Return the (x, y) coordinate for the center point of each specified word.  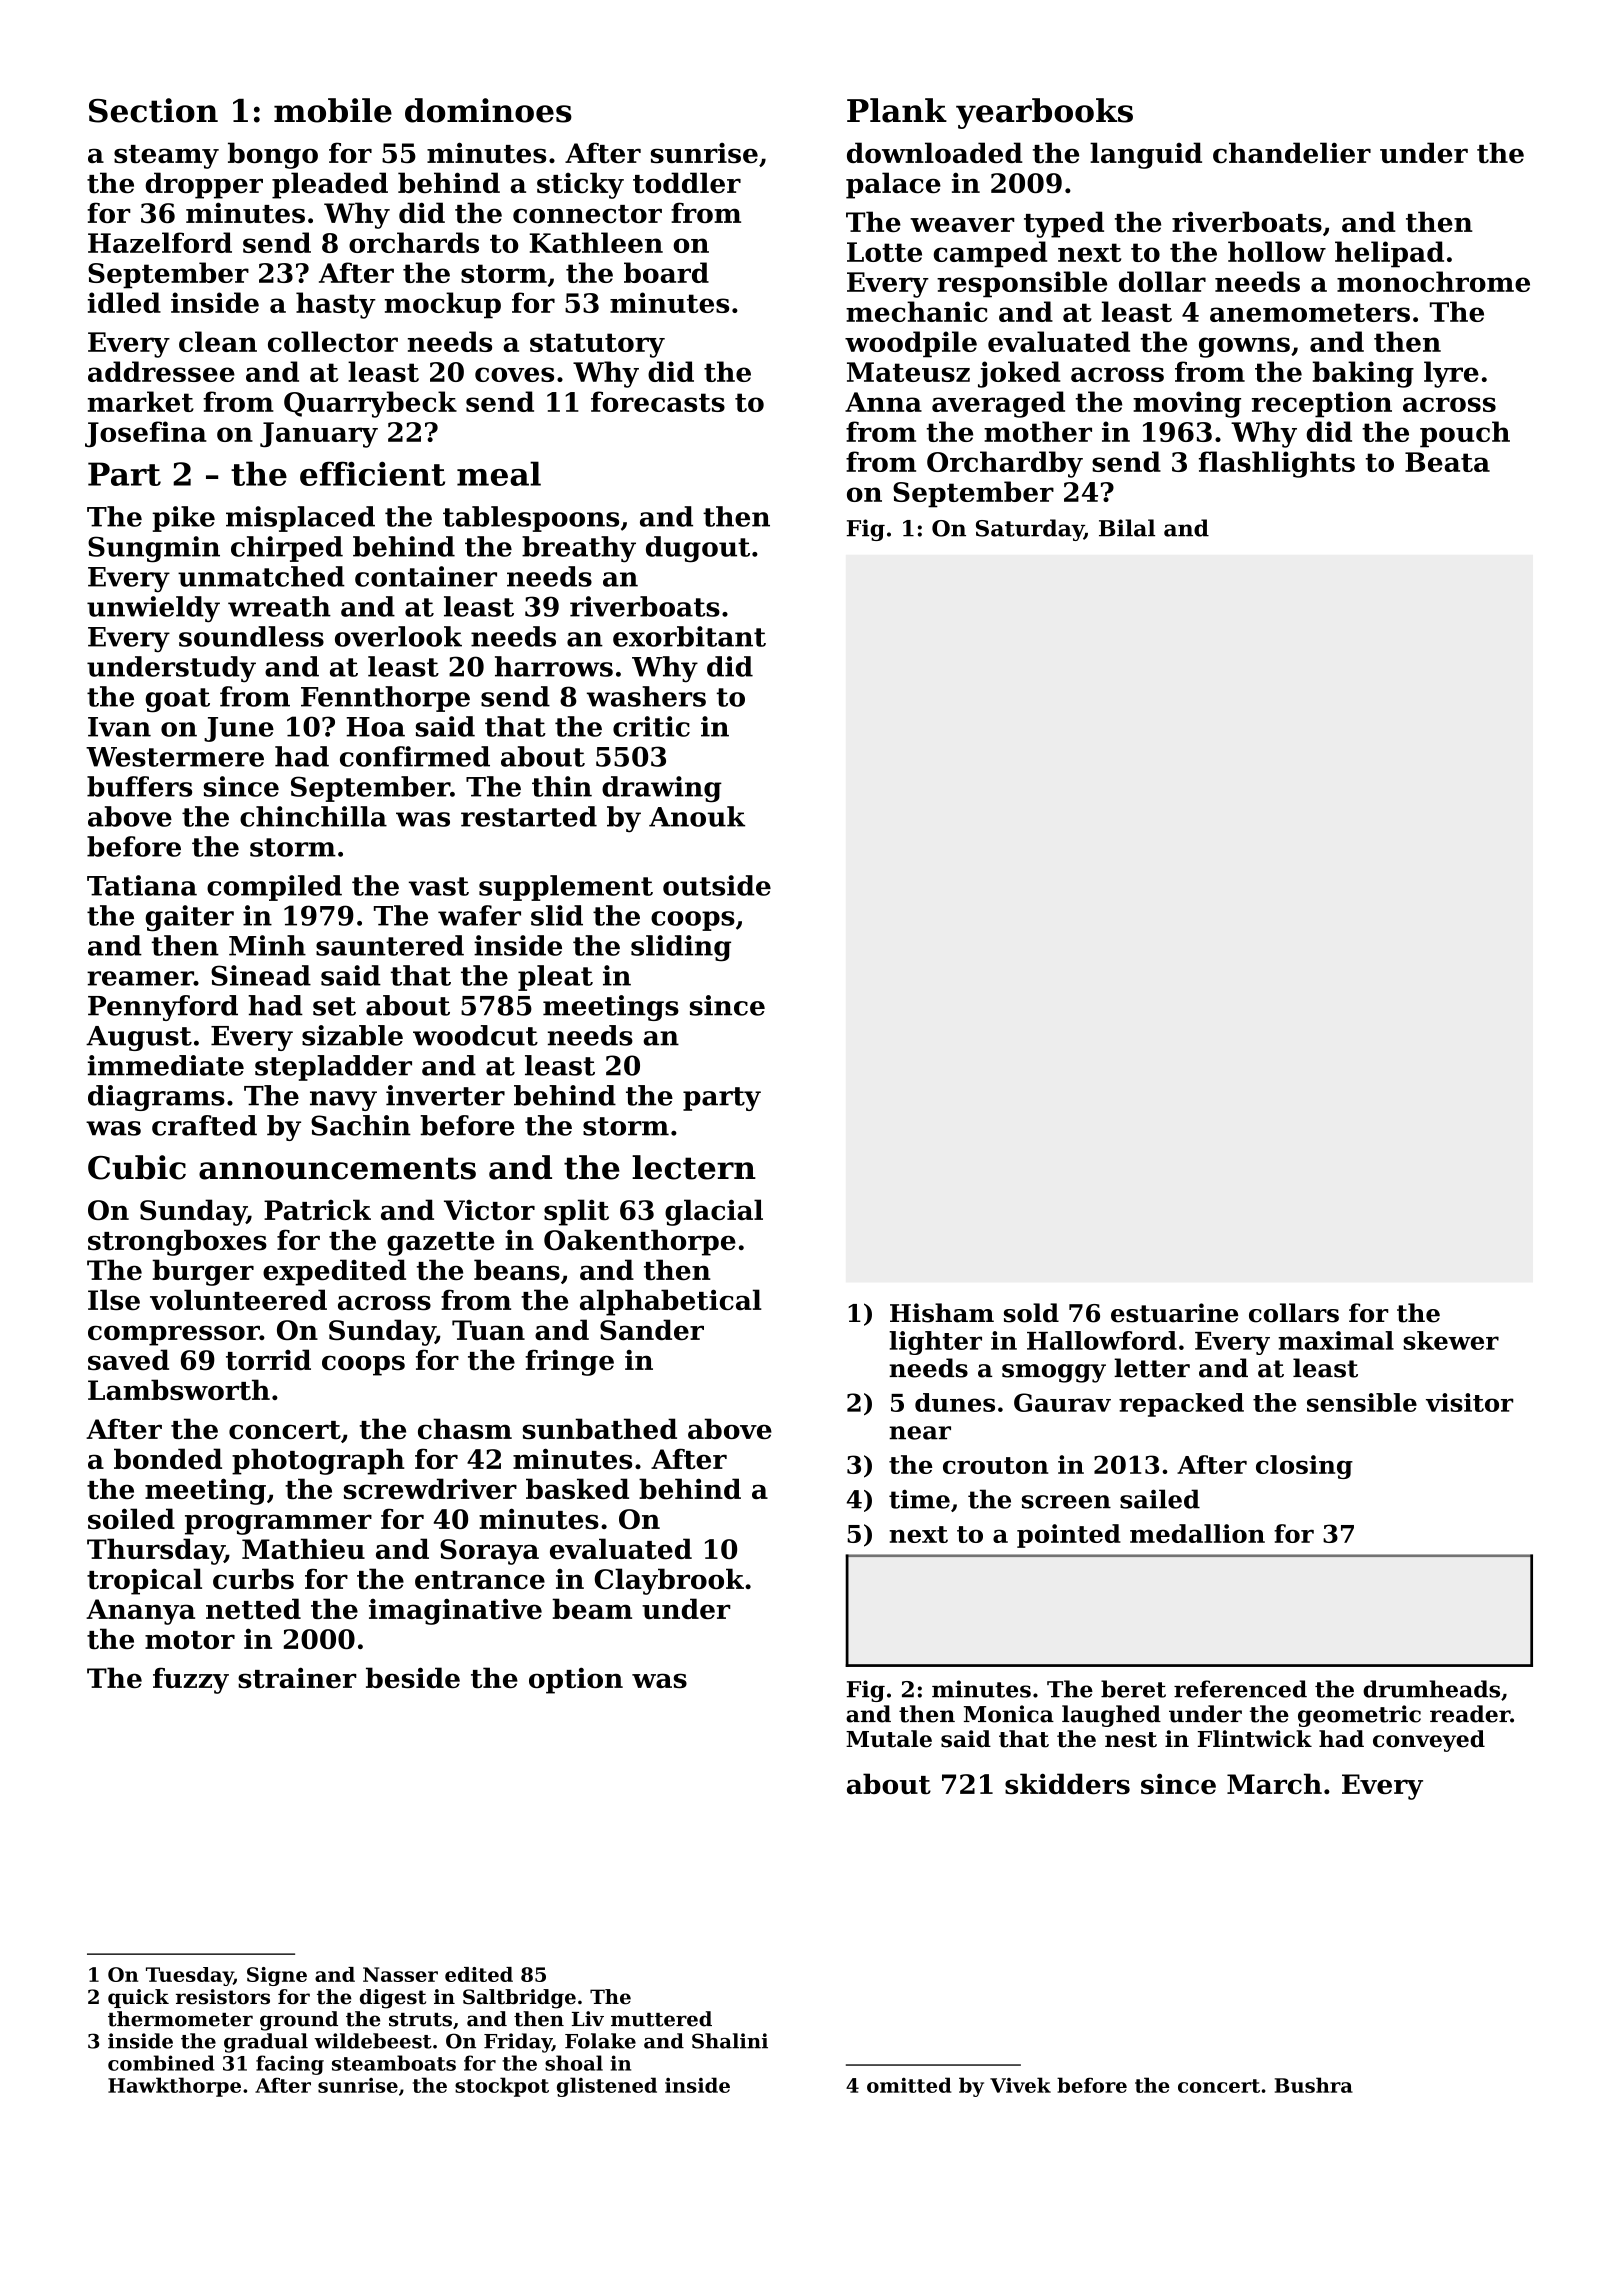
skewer (1451, 1340)
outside (717, 885)
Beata (1447, 462)
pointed (1069, 1536)
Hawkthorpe (174, 2087)
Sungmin (154, 549)
